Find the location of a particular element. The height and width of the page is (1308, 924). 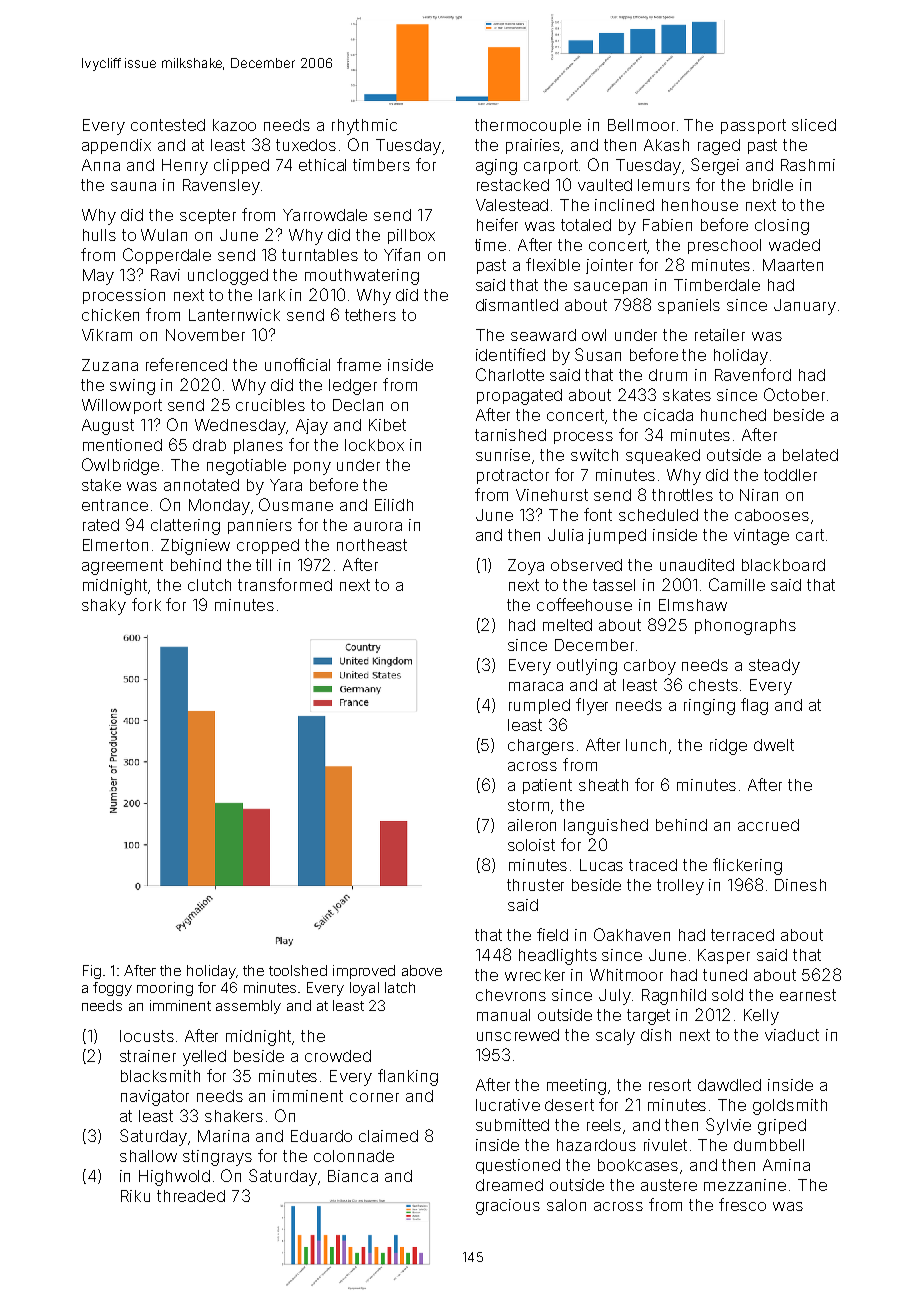

Timberdale is located at coordinates (717, 285).
